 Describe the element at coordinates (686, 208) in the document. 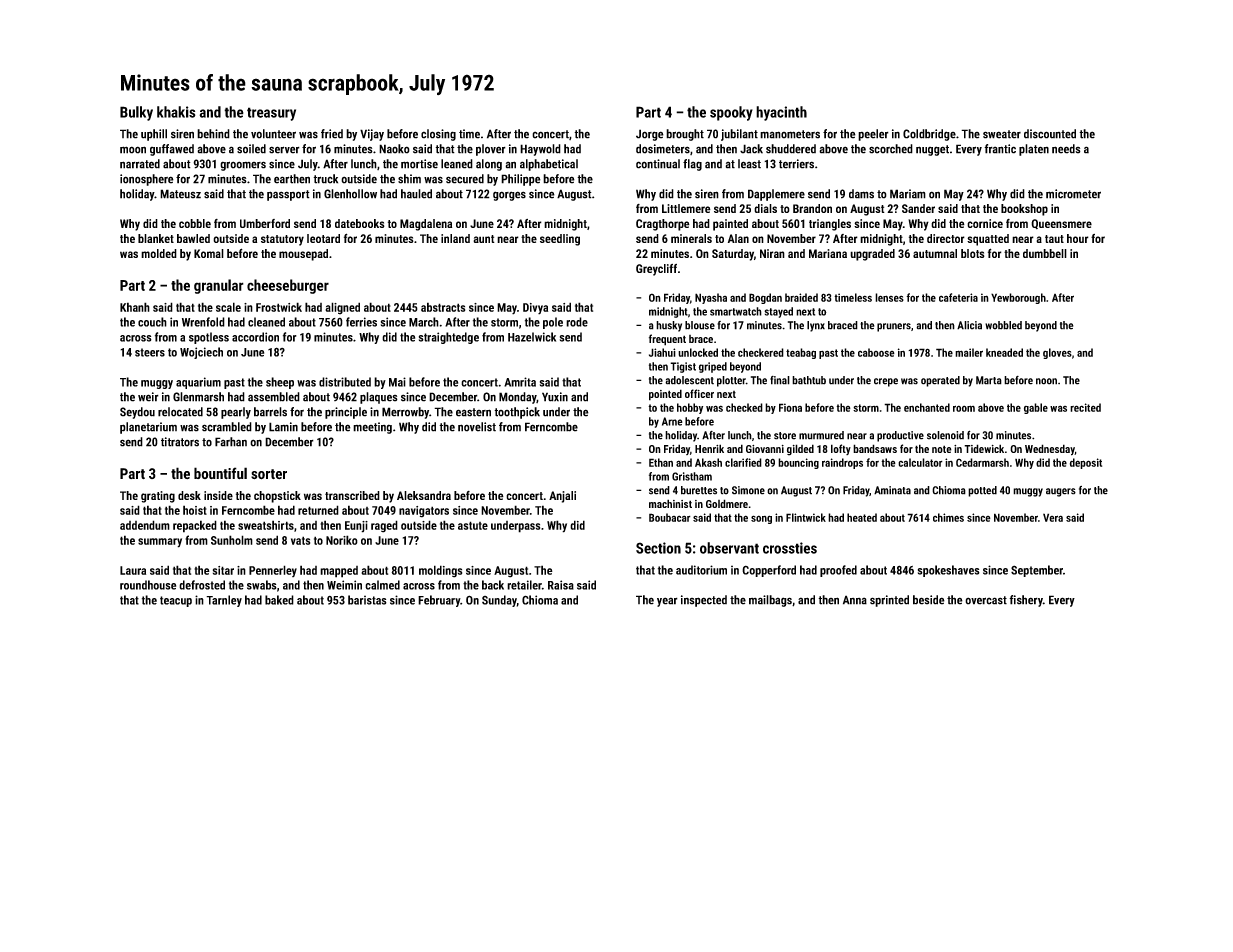

I see `Littlemere` at that location.
